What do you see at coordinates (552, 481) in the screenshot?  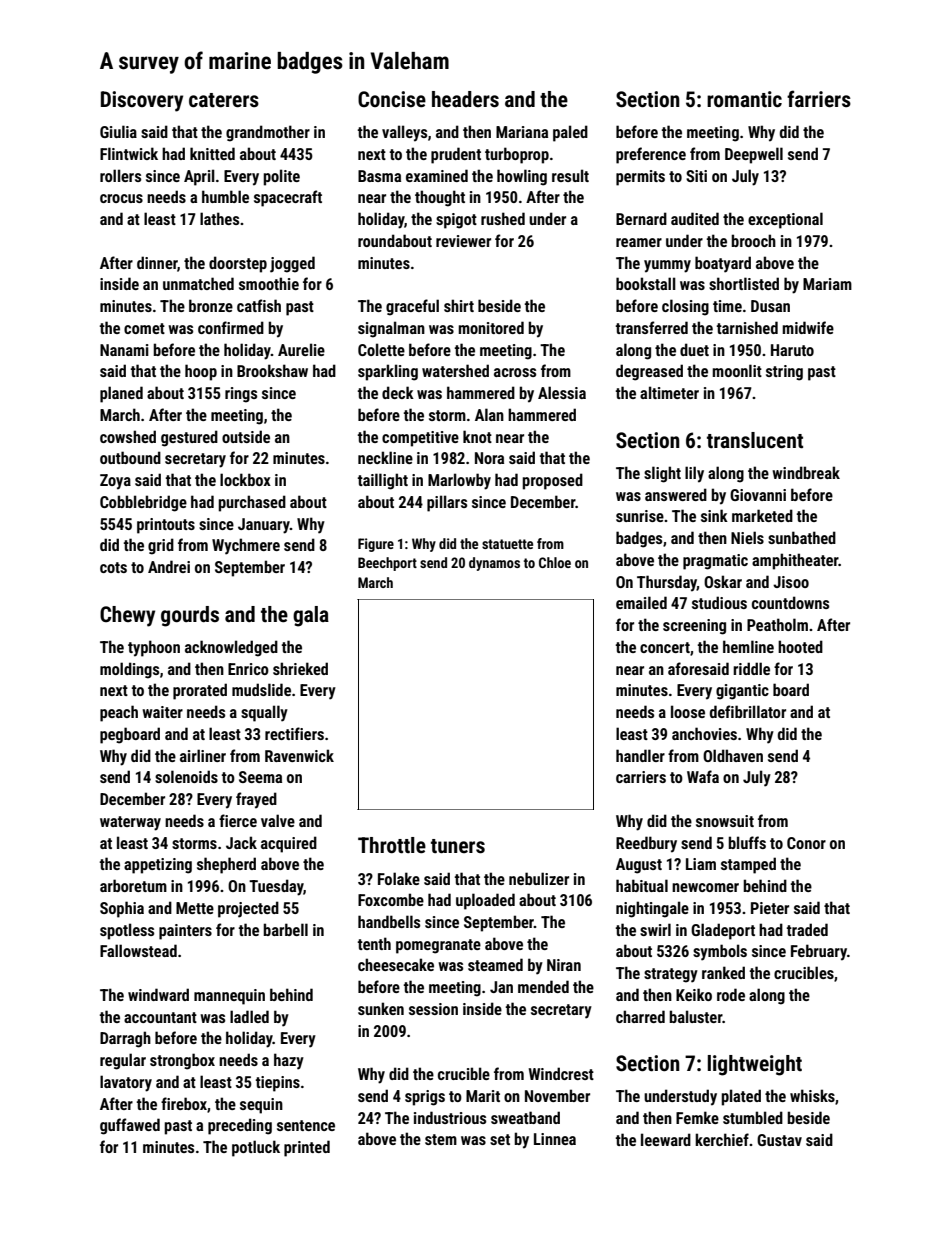 I see `proposed` at bounding box center [552, 481].
